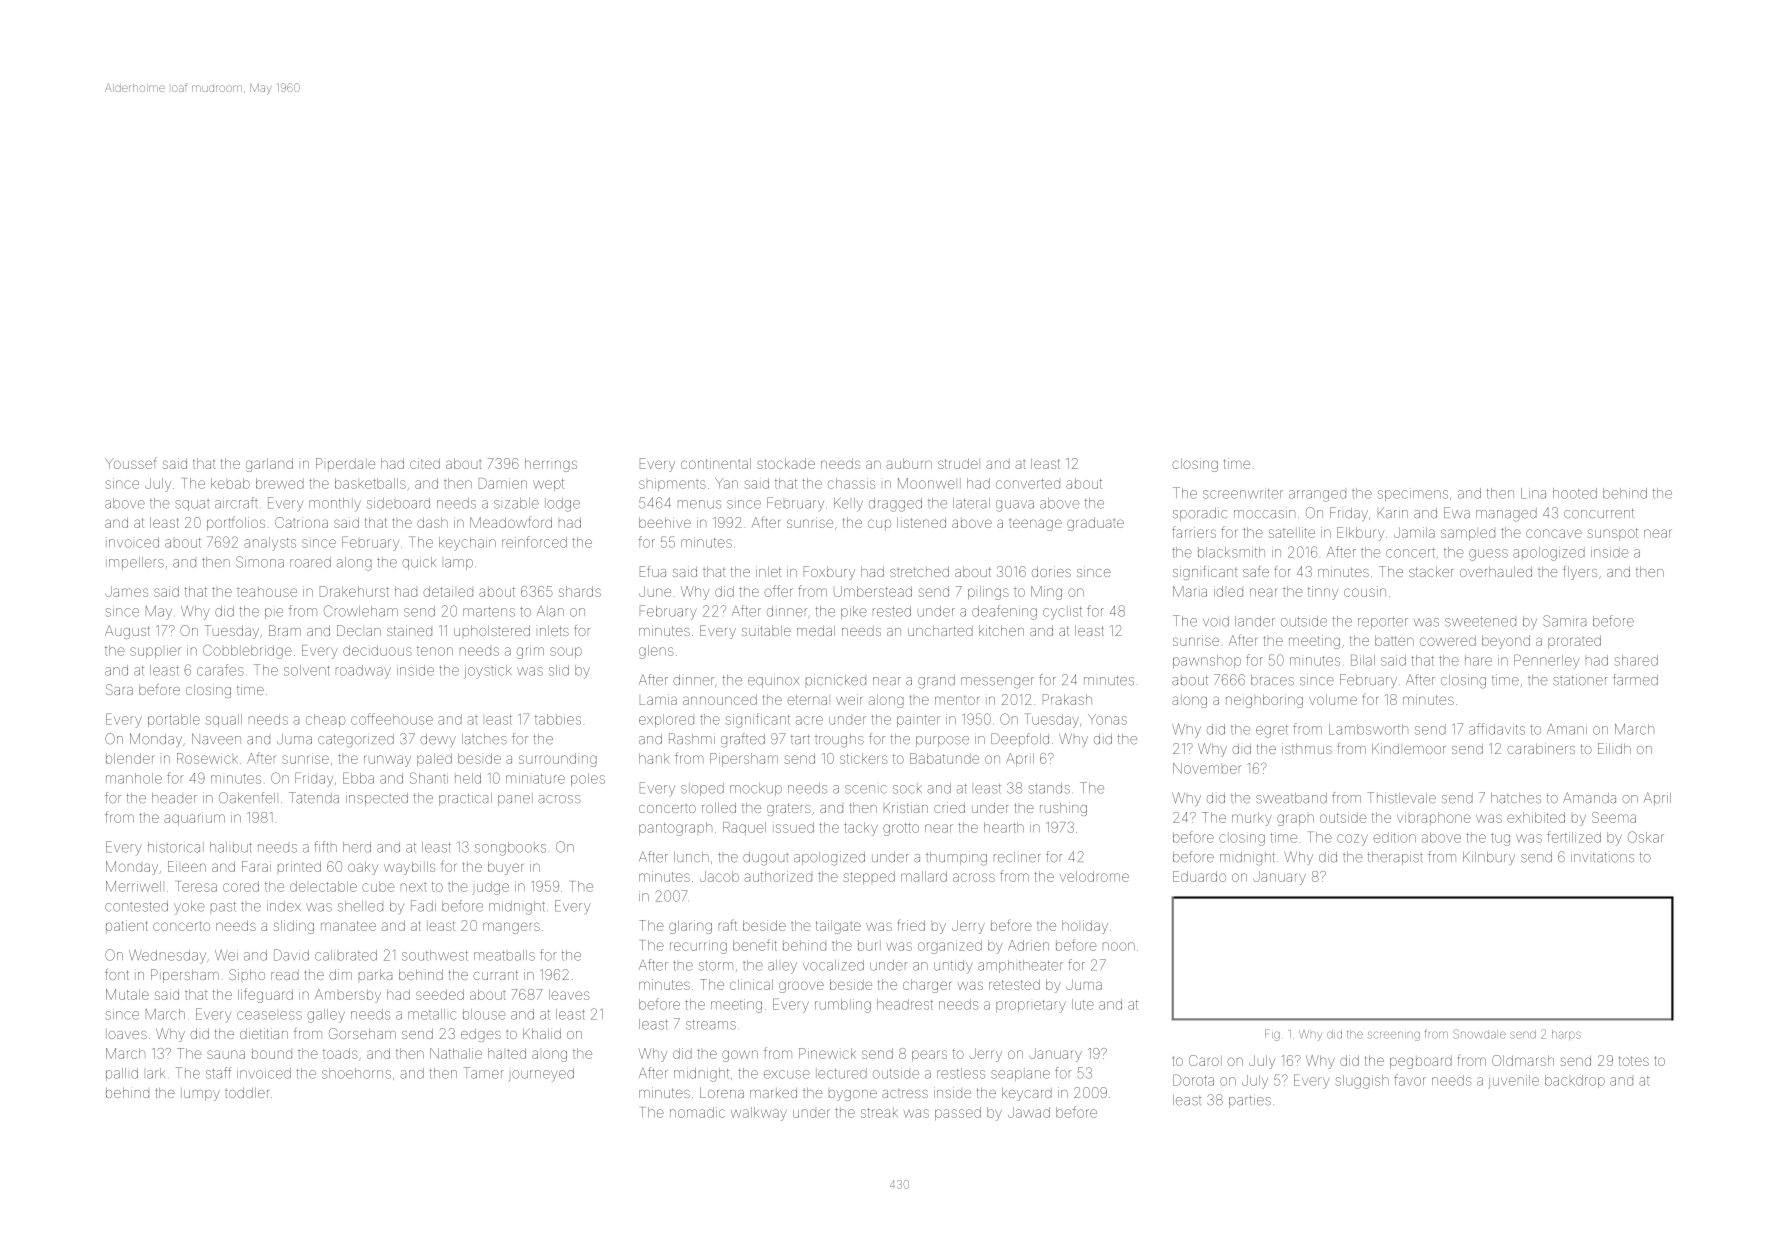  I want to click on auburn, so click(909, 463).
